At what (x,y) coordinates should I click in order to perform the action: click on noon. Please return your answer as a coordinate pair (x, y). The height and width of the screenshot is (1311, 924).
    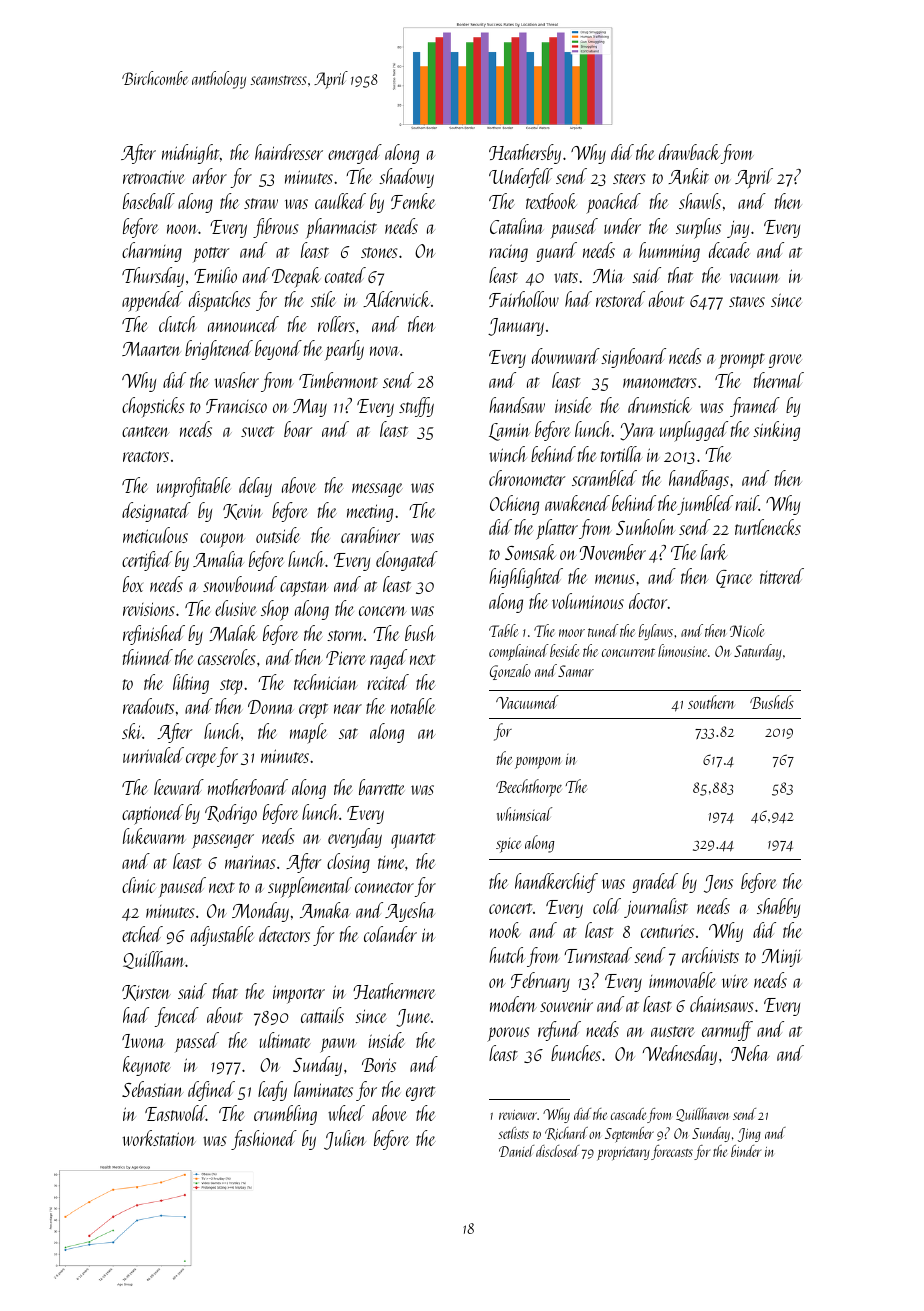
    Looking at the image, I should click on (182, 229).
